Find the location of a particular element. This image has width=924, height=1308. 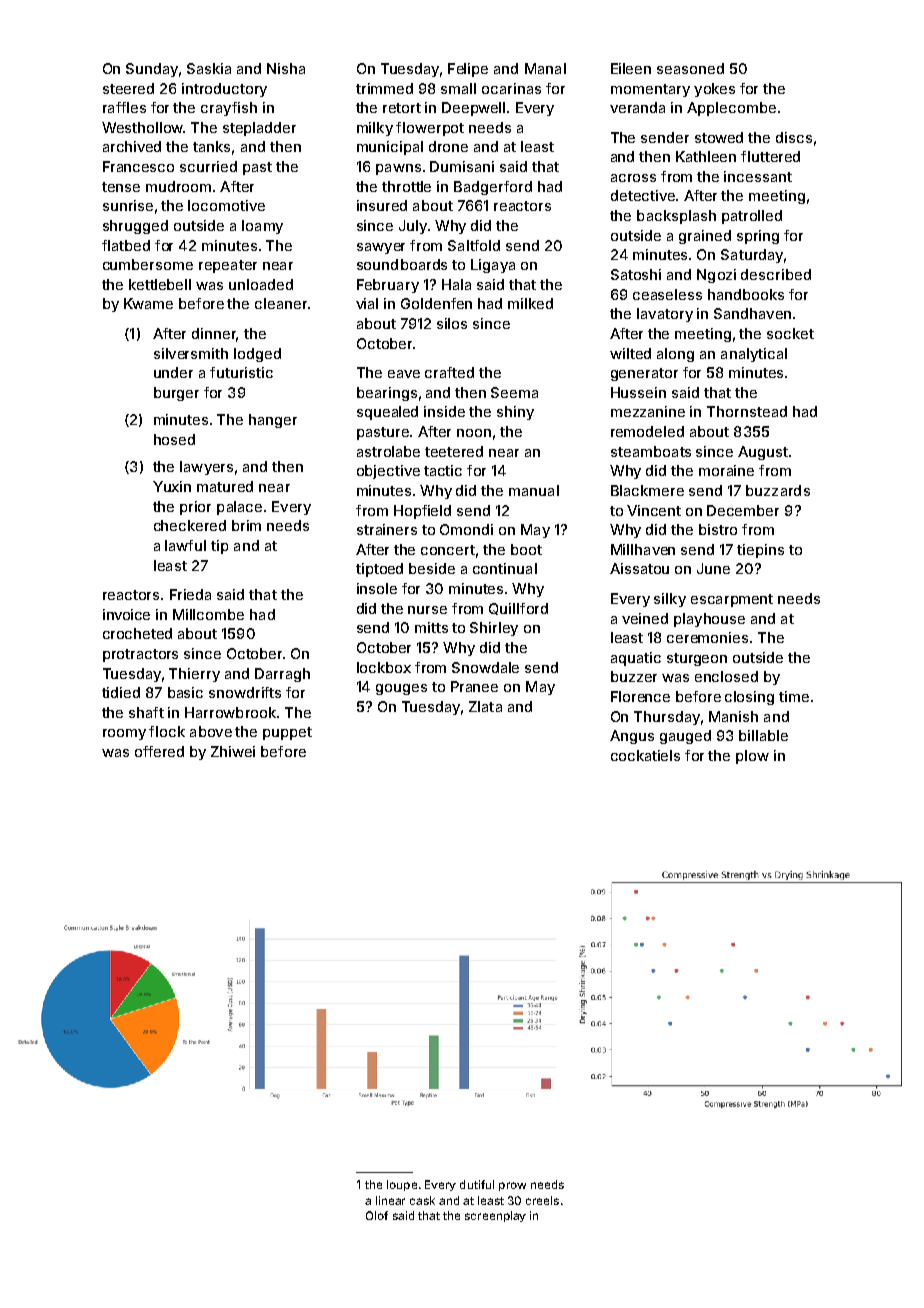

gouges is located at coordinates (401, 689).
